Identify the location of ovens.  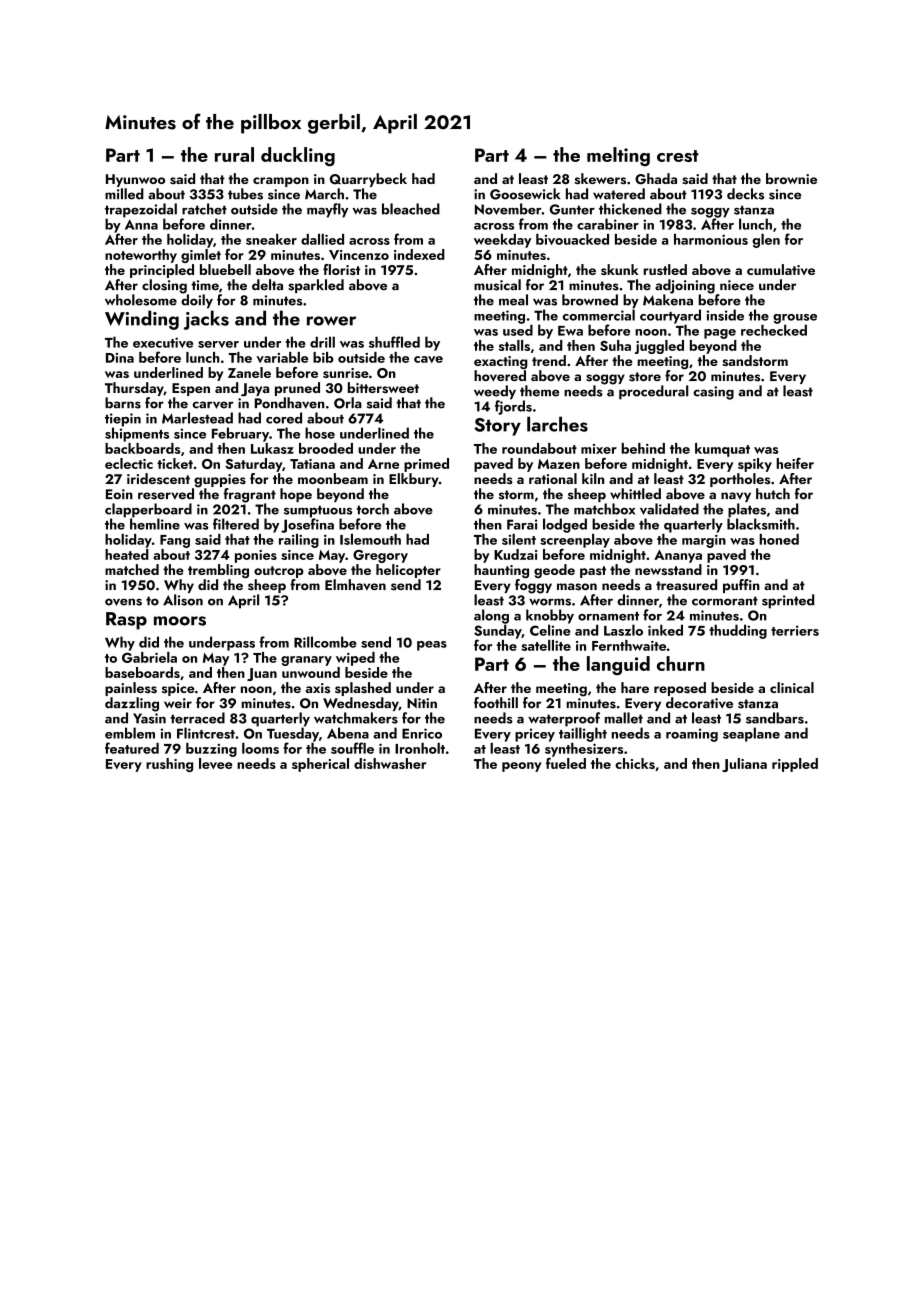
(123, 602).
